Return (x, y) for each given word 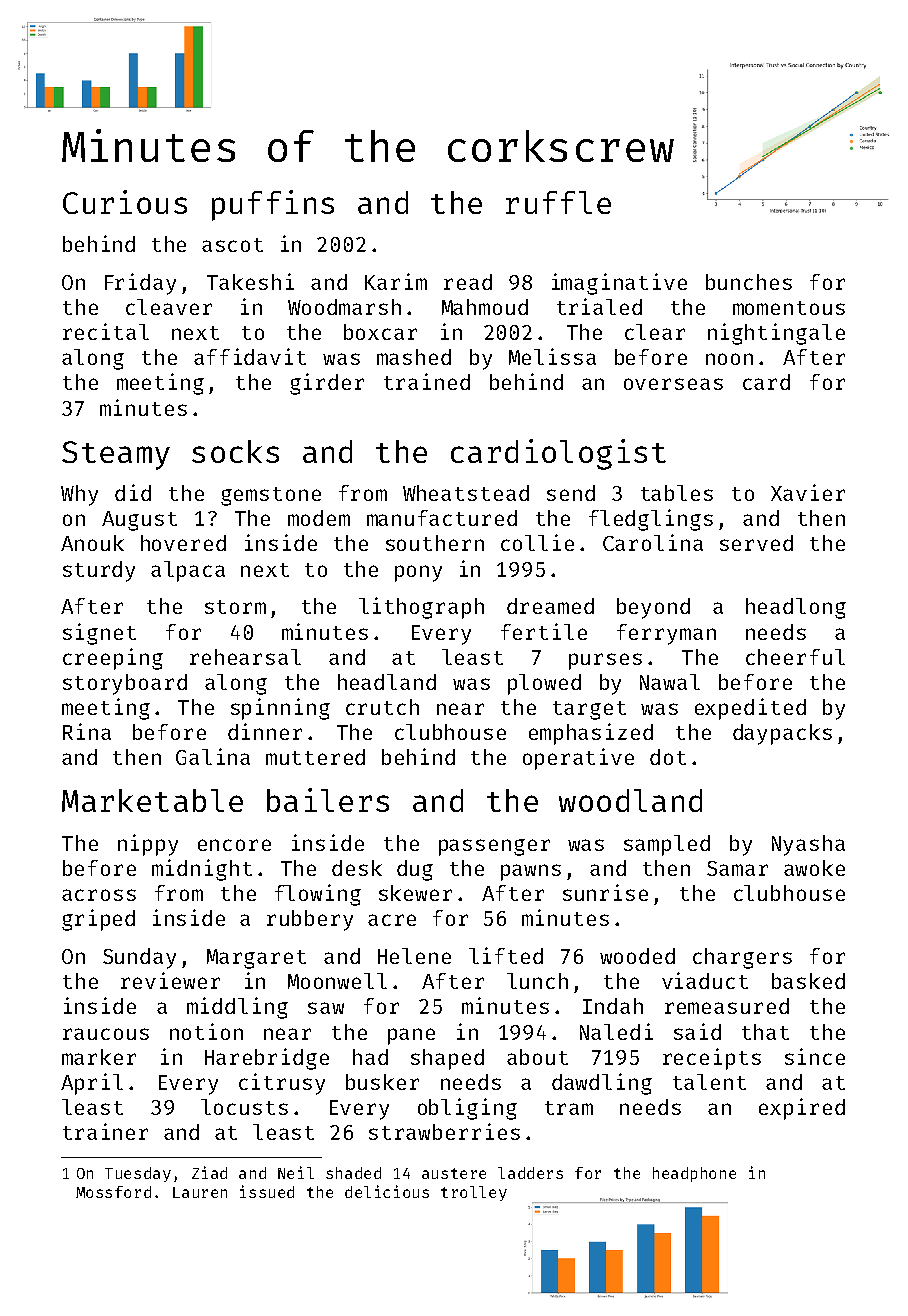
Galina (213, 756)
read (468, 282)
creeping (113, 659)
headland (387, 682)
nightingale (776, 334)
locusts (244, 1107)
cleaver (169, 307)
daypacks (782, 734)
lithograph (421, 608)
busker (382, 1082)
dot (668, 757)
